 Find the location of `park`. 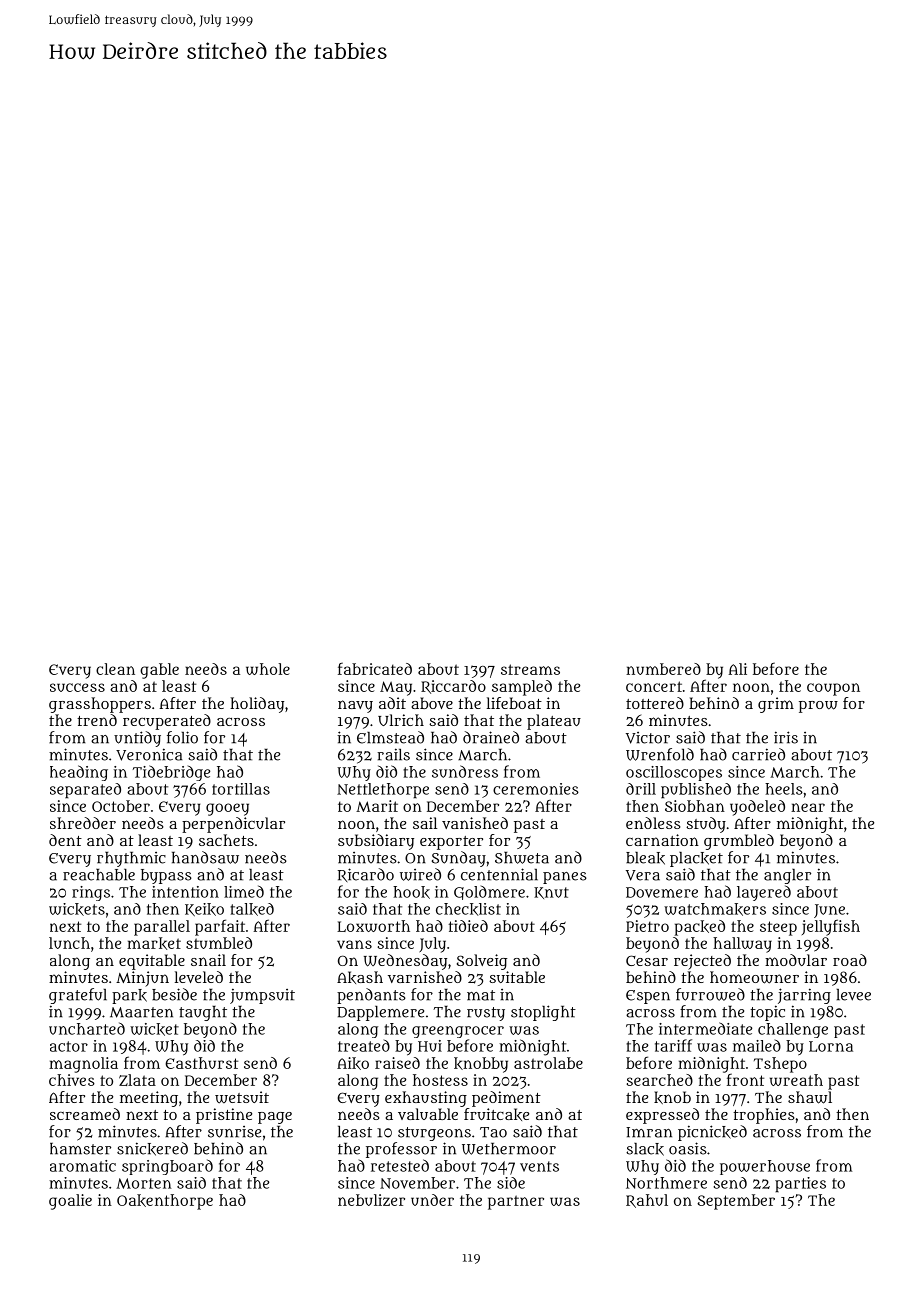

park is located at coordinates (129, 996).
